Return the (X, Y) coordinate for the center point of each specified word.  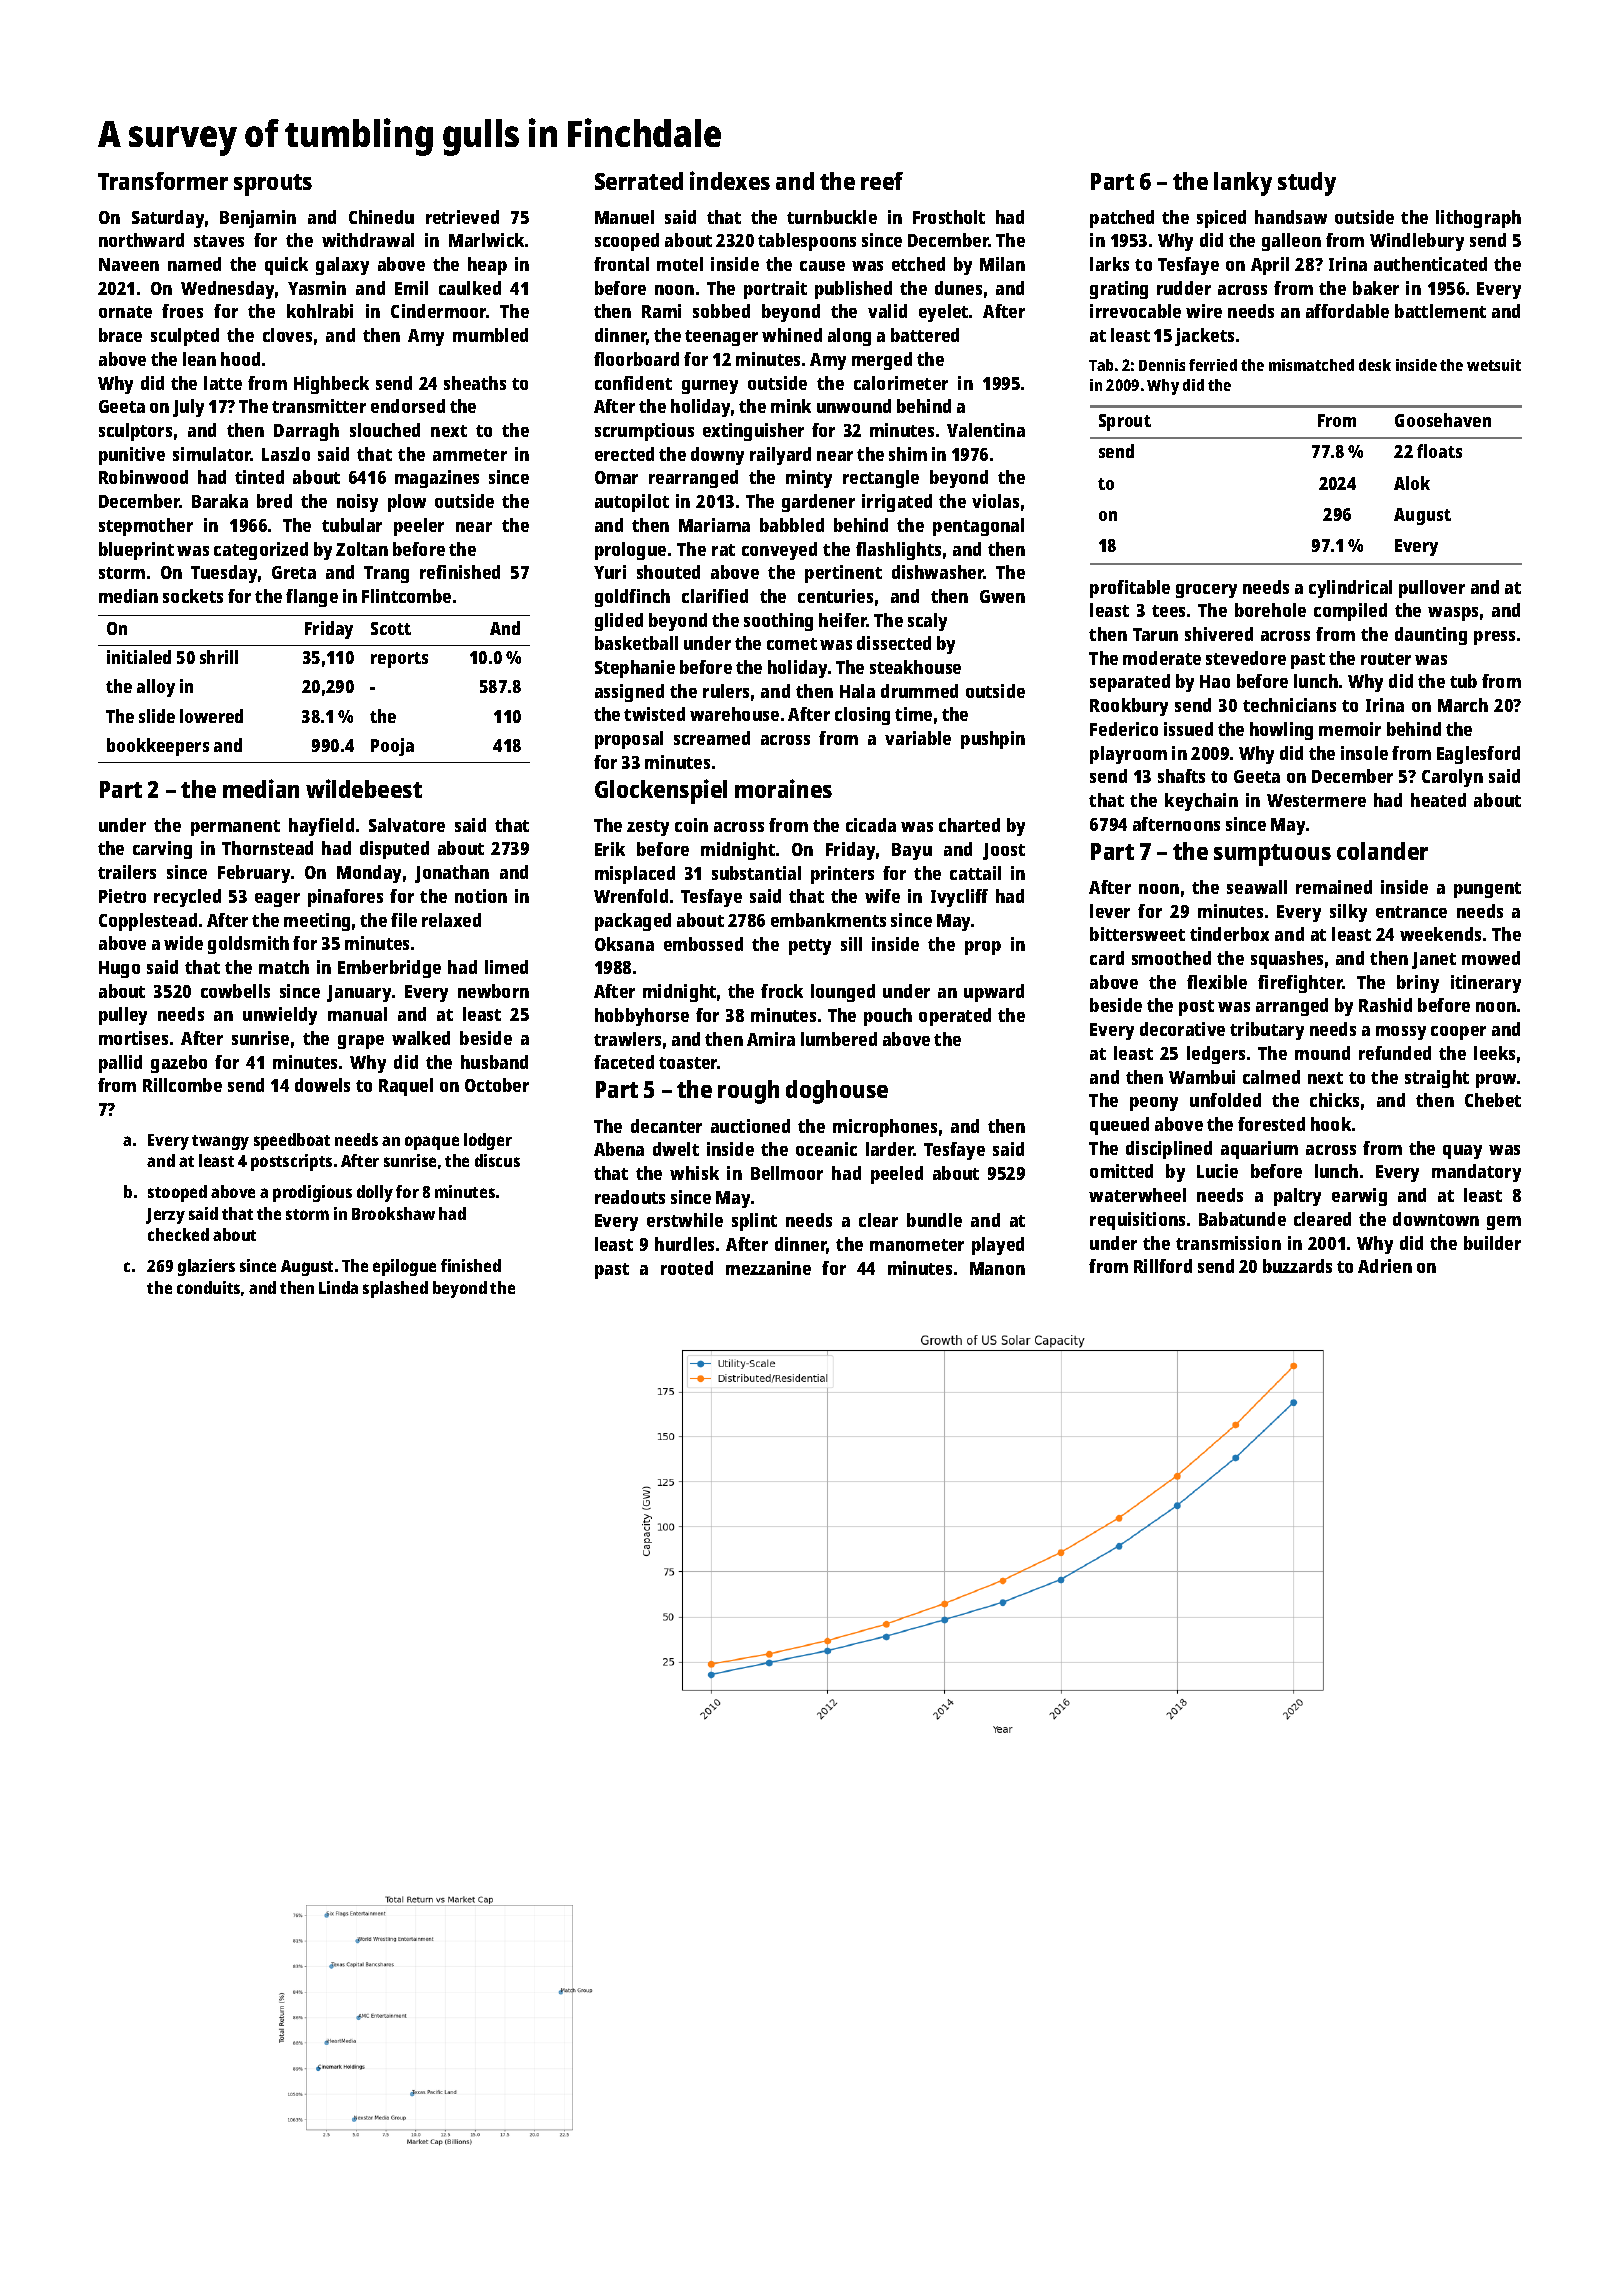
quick (286, 266)
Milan (1002, 264)
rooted (687, 1268)
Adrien (1385, 1266)
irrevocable (1135, 311)
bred (274, 501)
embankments (828, 920)
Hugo (119, 969)
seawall (1257, 887)
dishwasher (938, 572)
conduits (208, 1287)
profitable (1130, 589)
